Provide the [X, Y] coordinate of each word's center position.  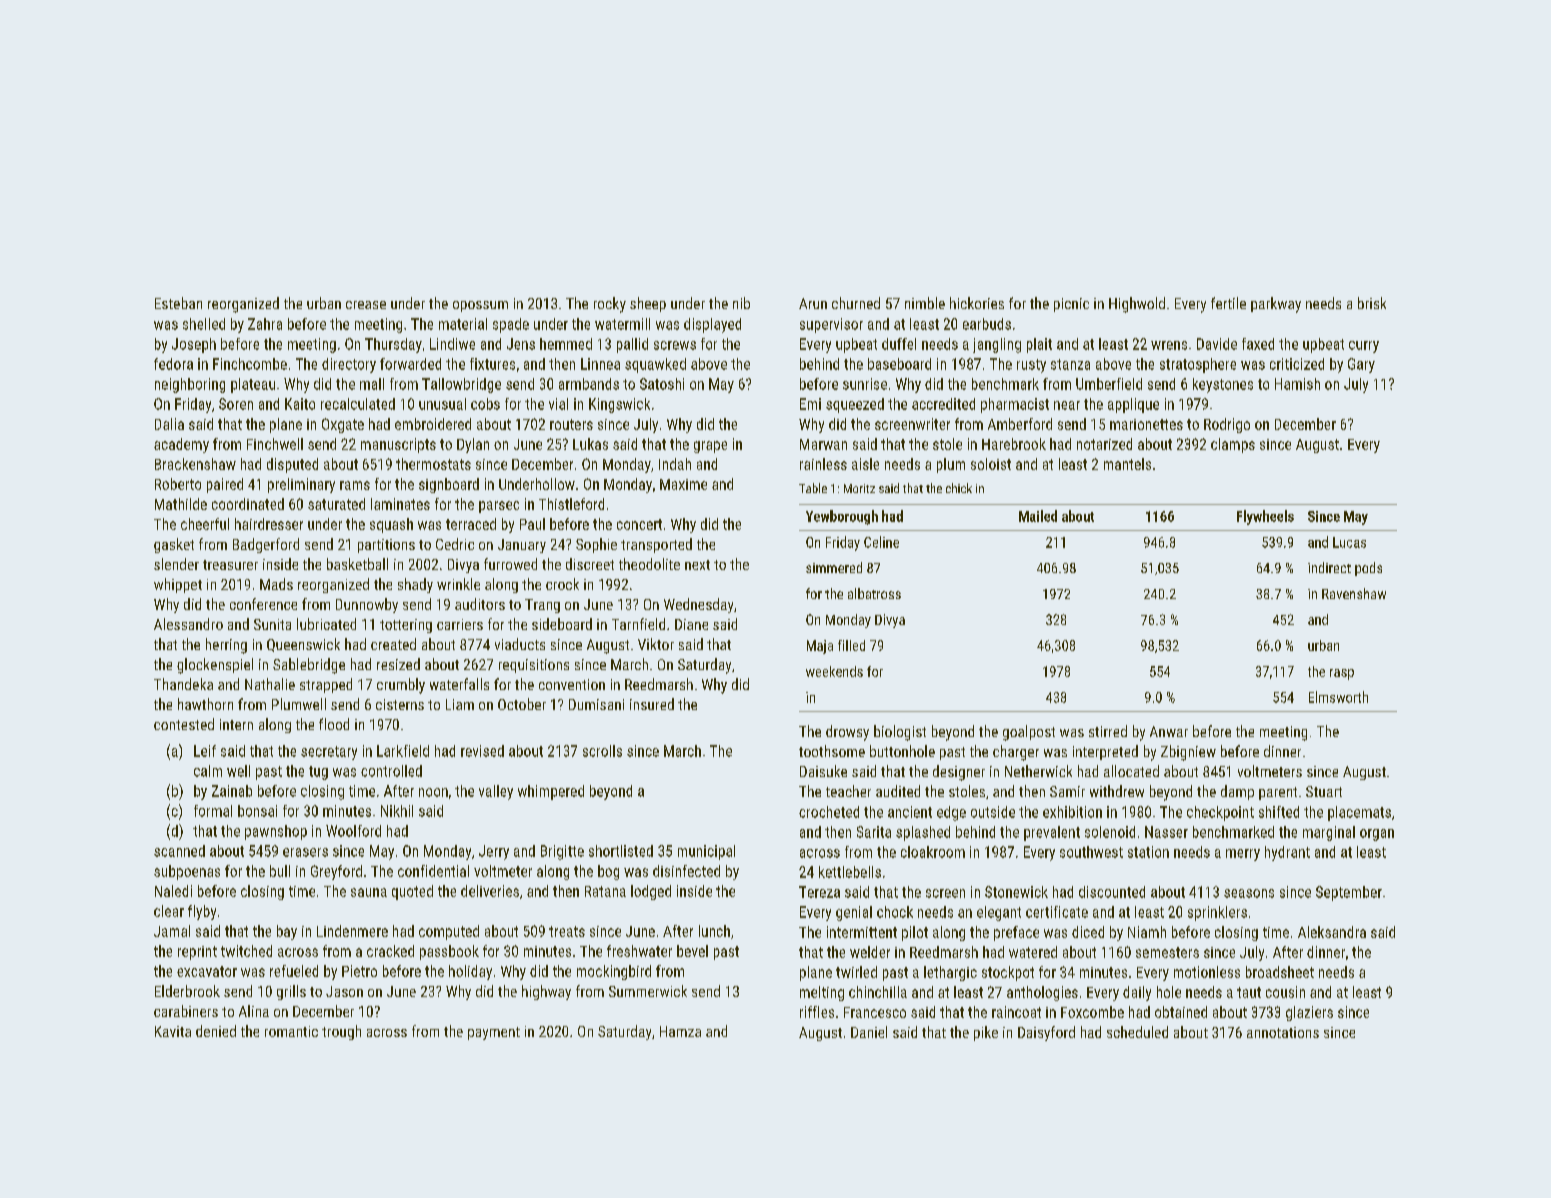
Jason [344, 991]
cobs [485, 404]
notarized [1104, 444]
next [697, 565]
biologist [900, 733]
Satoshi [662, 384]
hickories [977, 303]
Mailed [1038, 516]
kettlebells [850, 872]
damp [1237, 792]
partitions [386, 546]
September [1349, 893]
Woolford [353, 831]
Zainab [232, 791]
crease [366, 305]
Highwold [1137, 305]
